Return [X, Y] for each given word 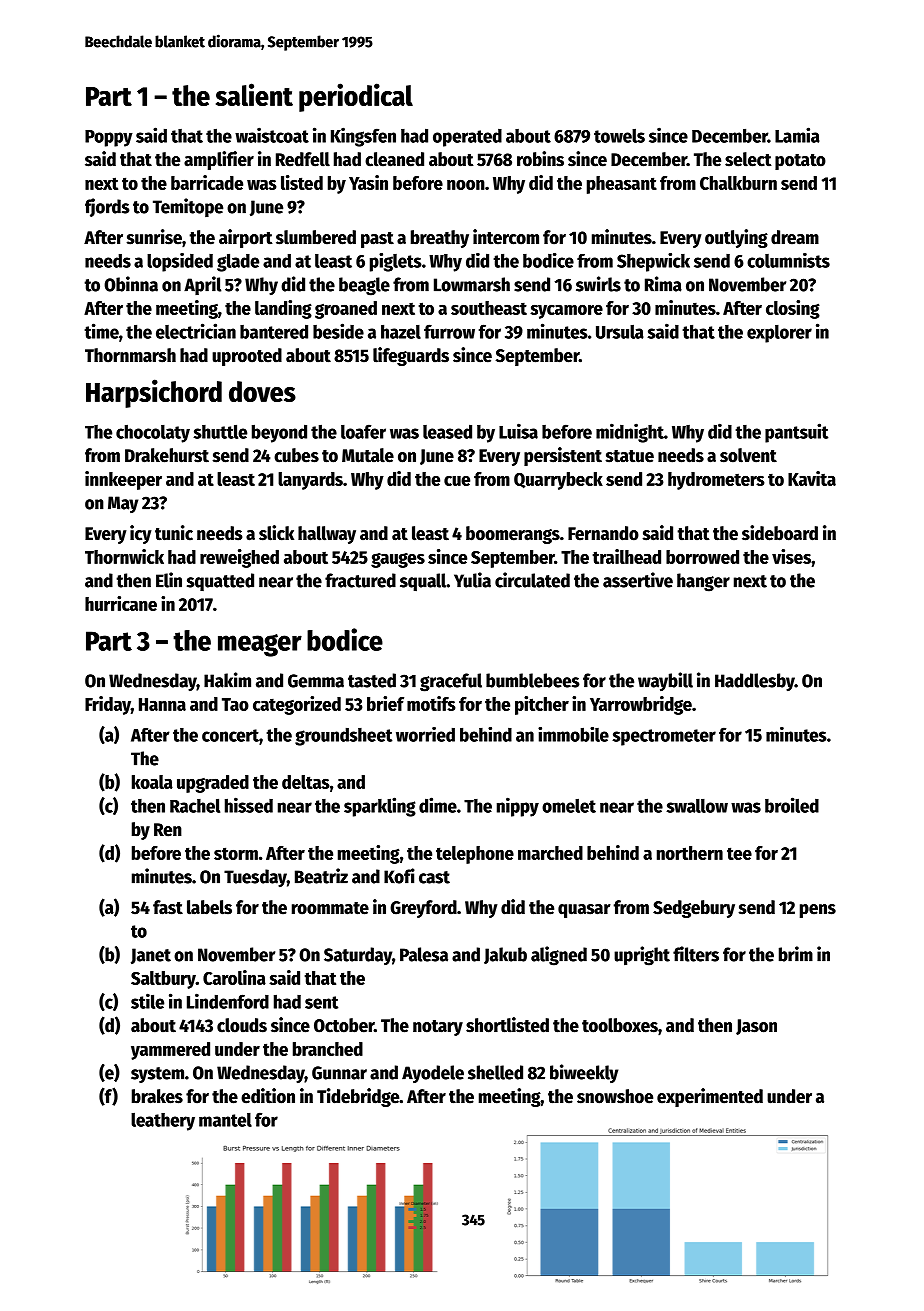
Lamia [797, 135]
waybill [665, 681]
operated [467, 138]
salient [254, 94]
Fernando [603, 533]
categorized [297, 705]
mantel [225, 1120]
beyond [279, 433]
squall [423, 582]
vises [791, 556]
